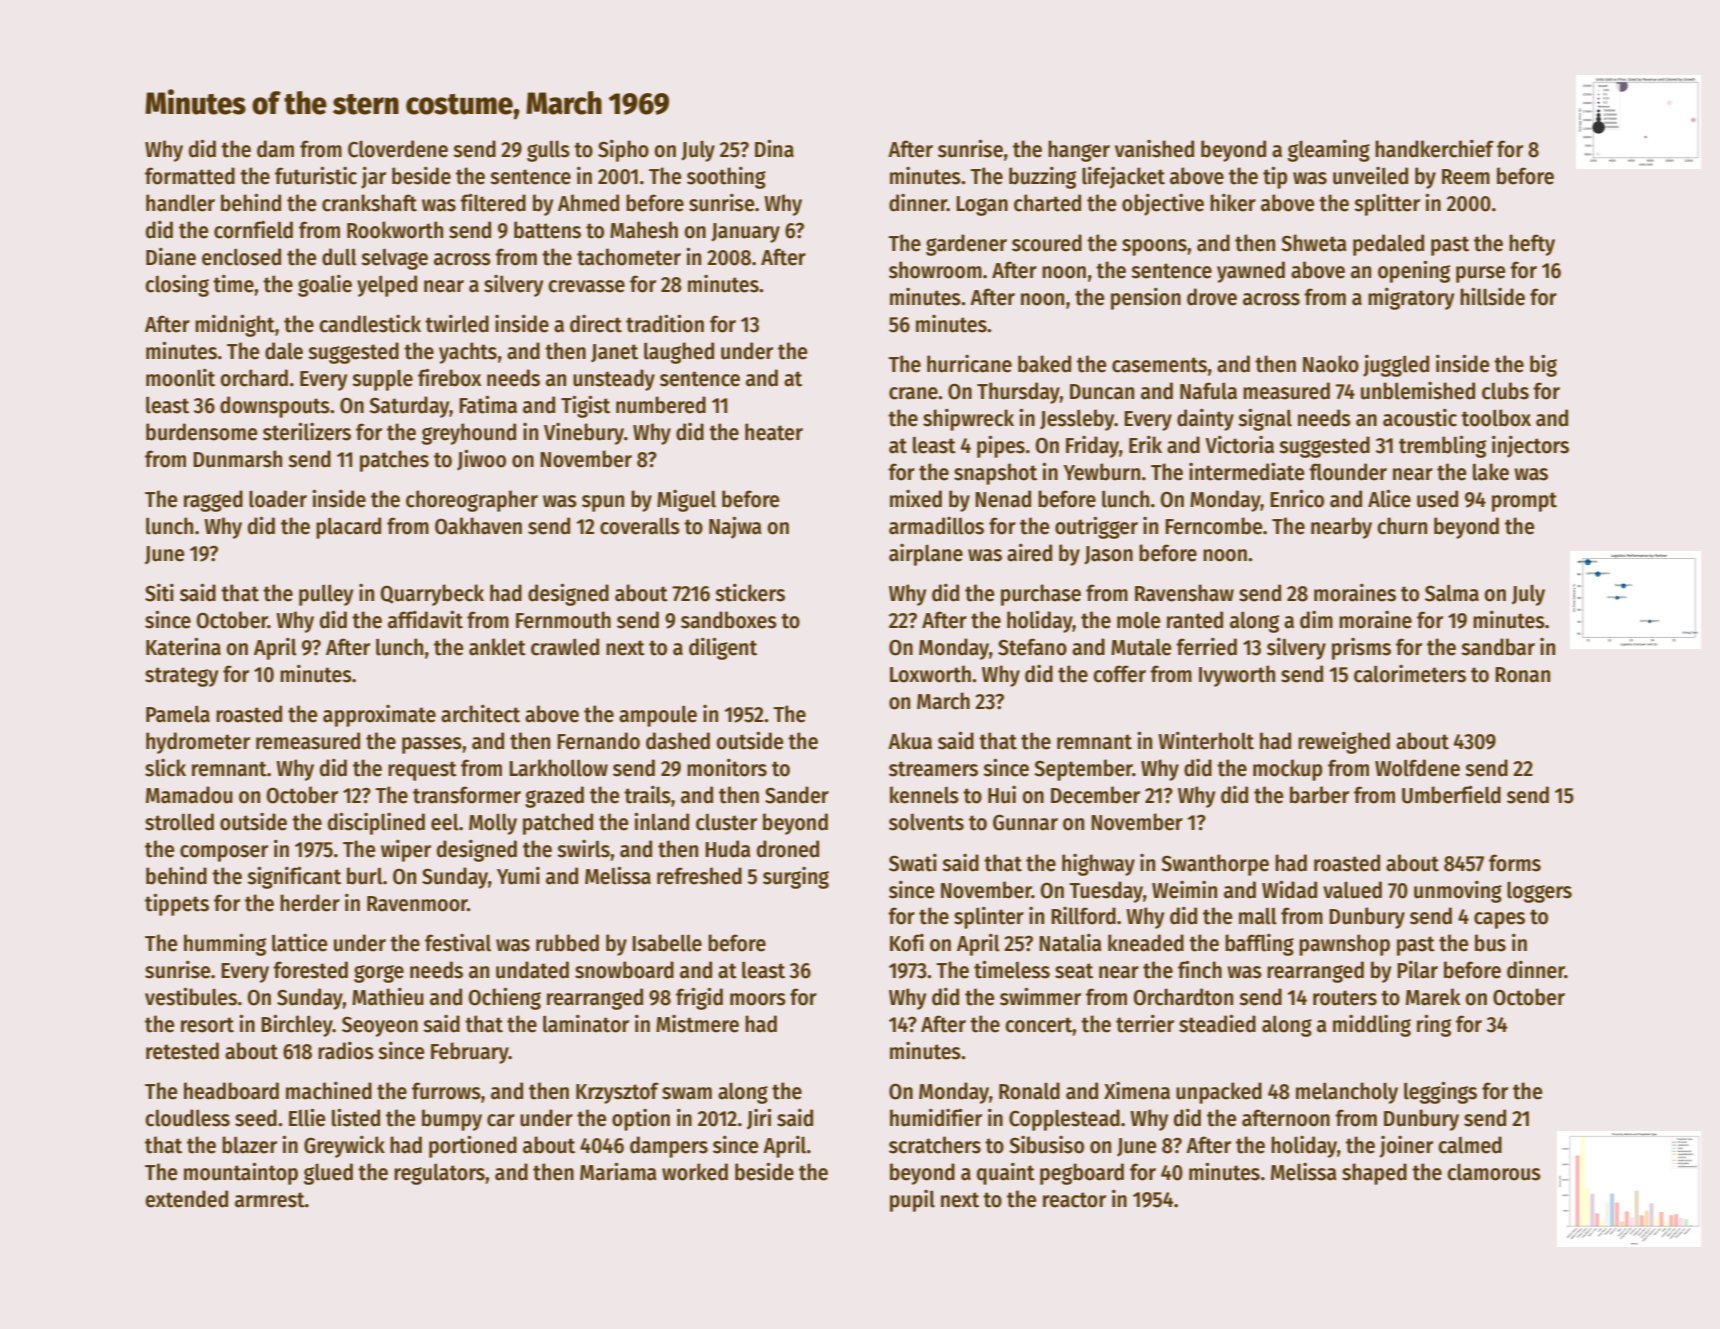  What do you see at coordinates (1237, 676) in the page?
I see `Ivyworth` at bounding box center [1237, 676].
